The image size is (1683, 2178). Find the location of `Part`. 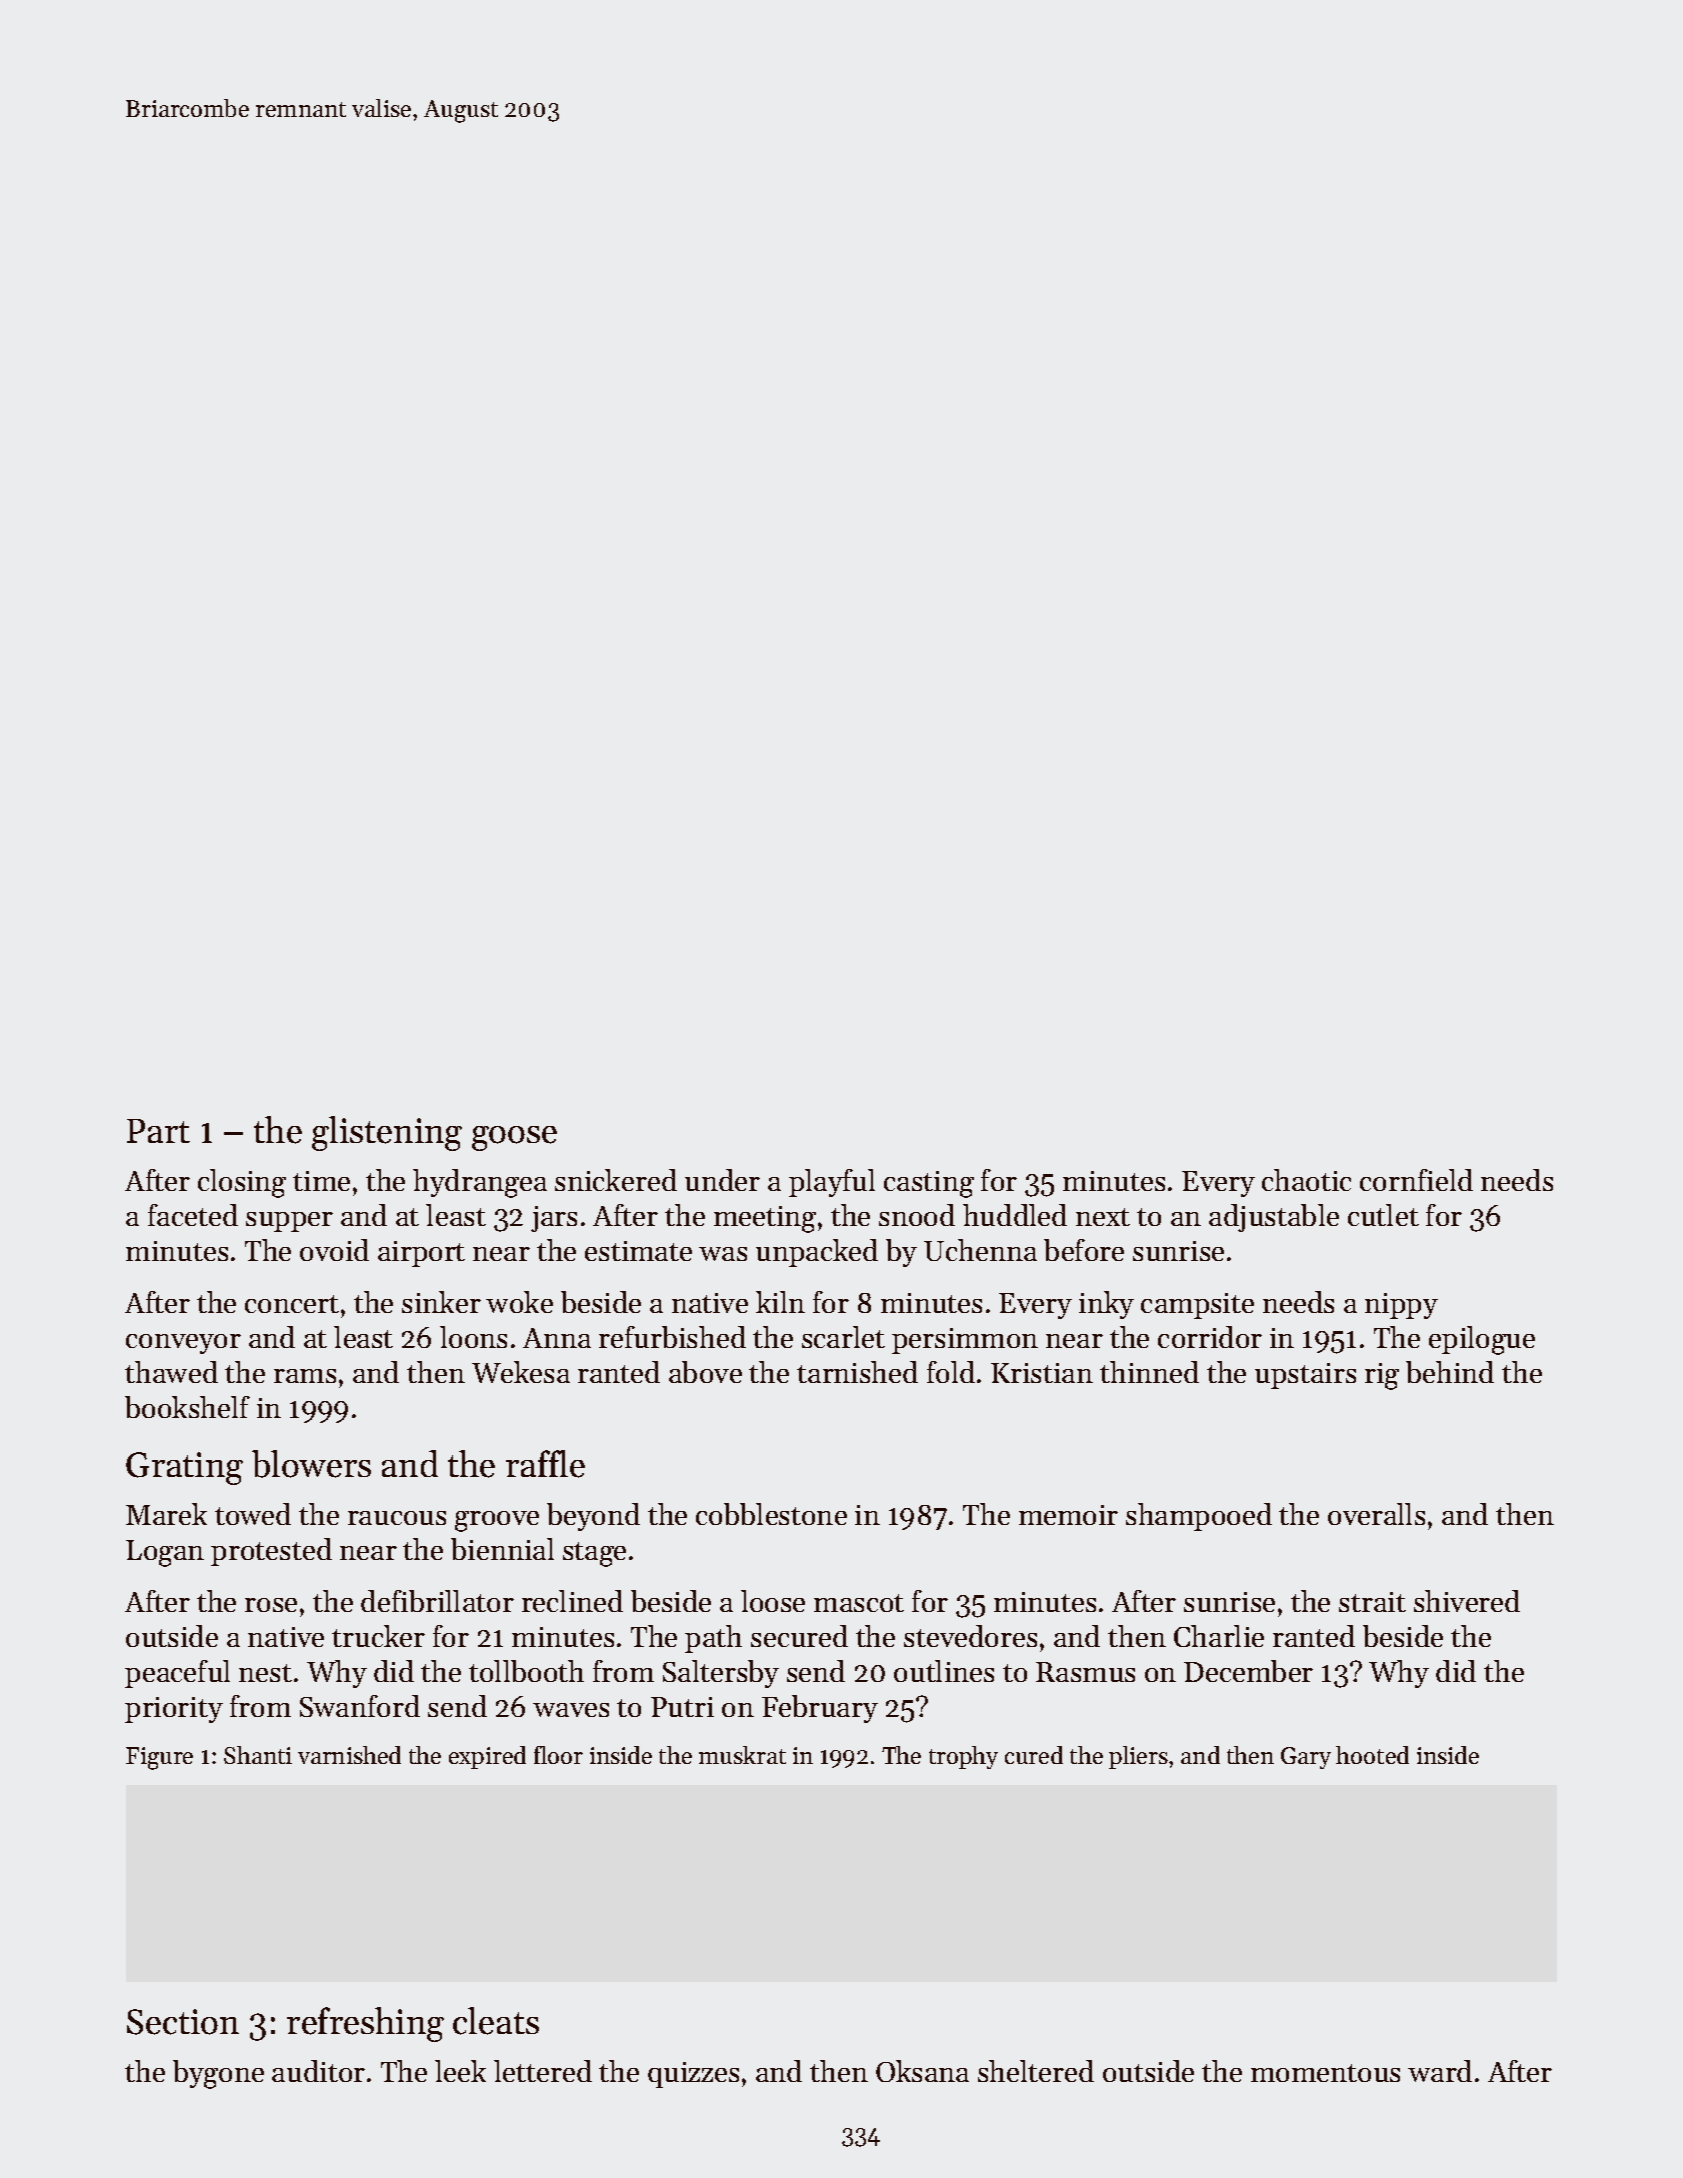

Part is located at coordinates (158, 1131).
